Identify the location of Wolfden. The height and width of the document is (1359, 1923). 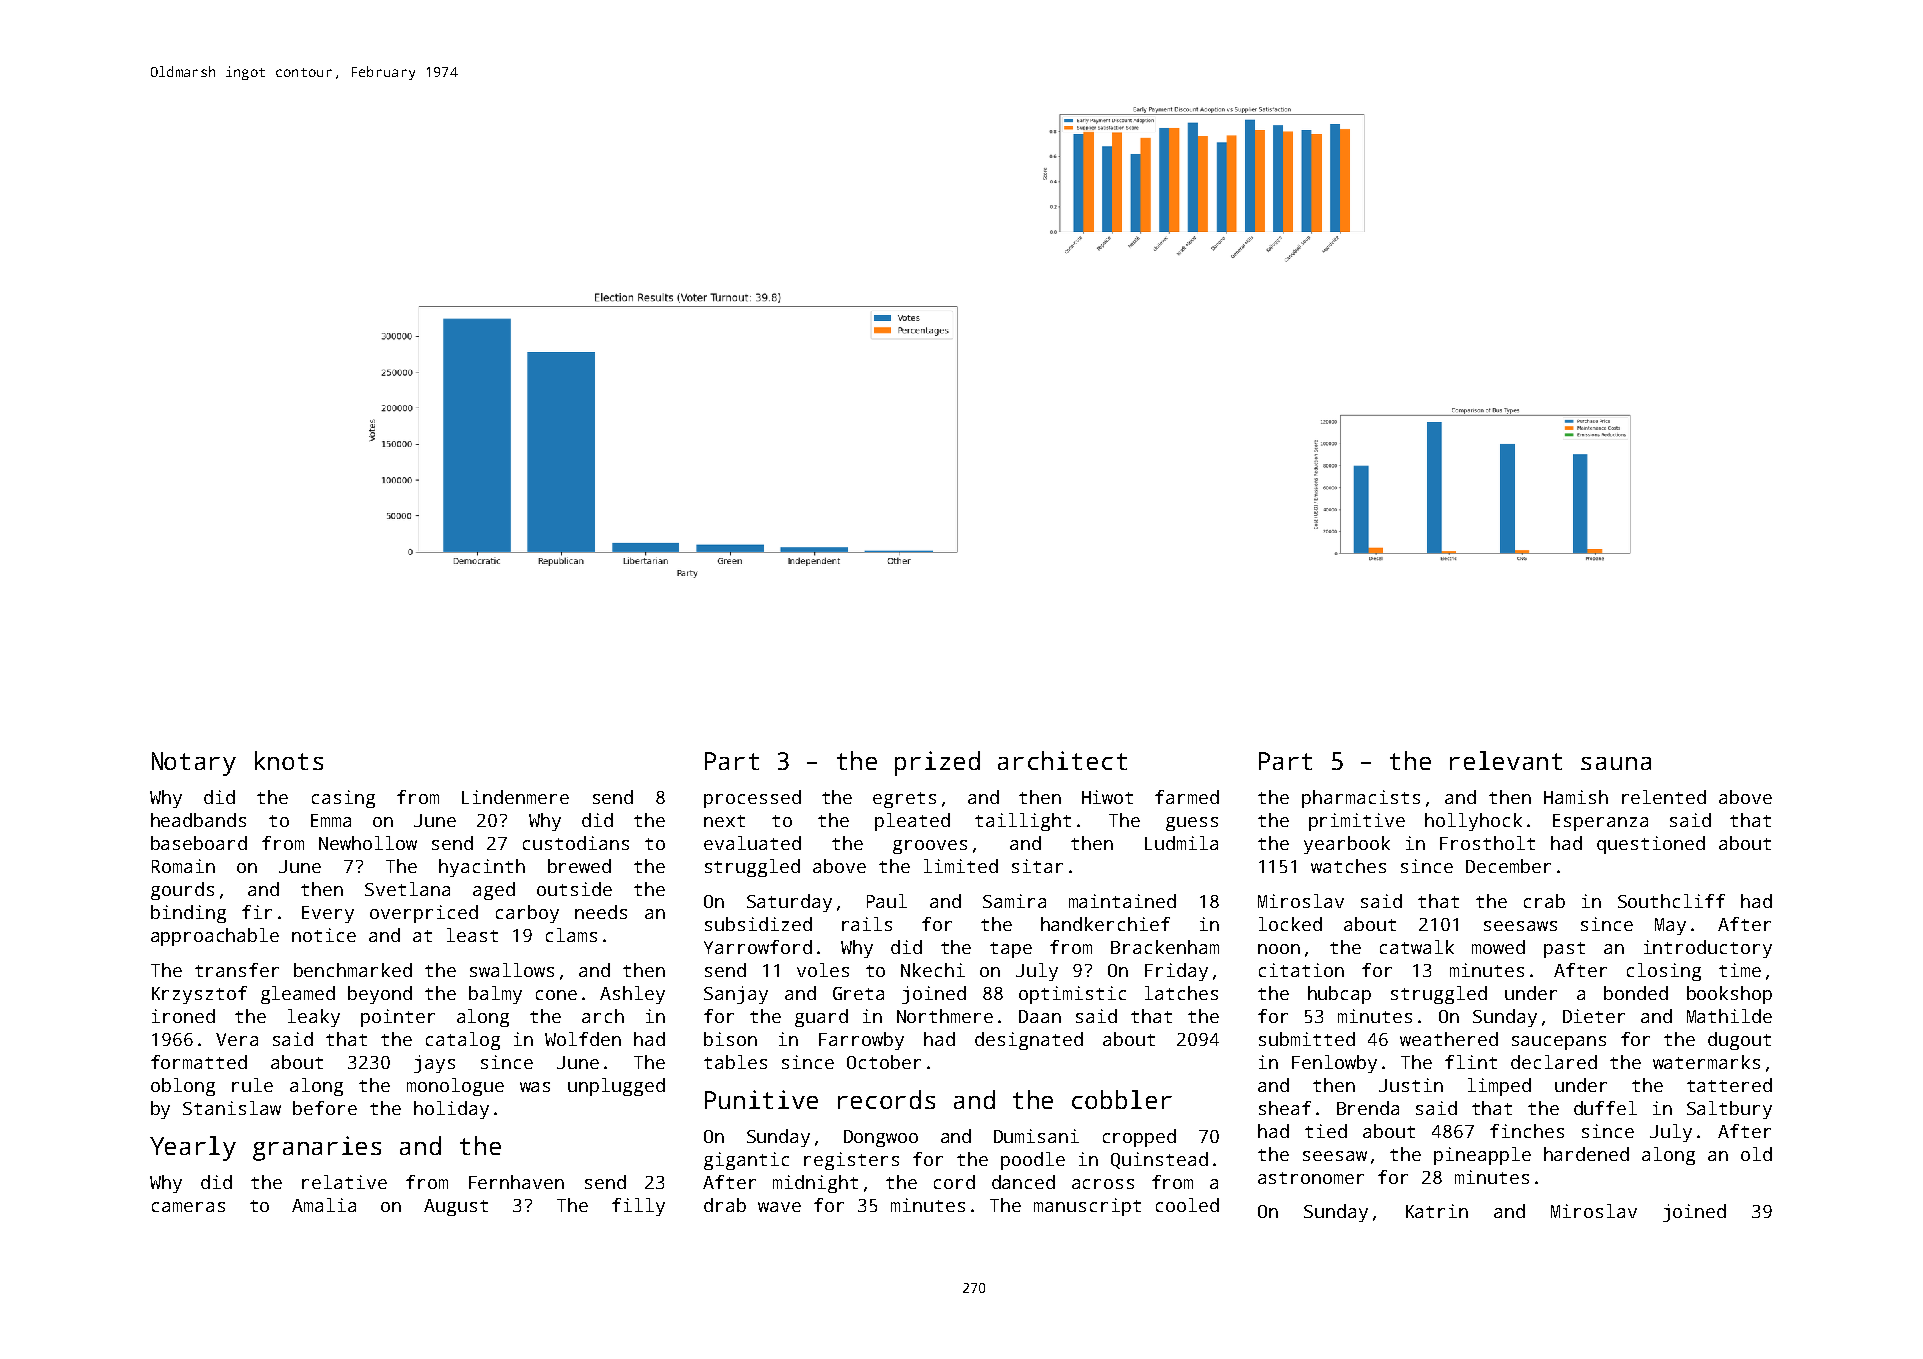
(583, 1039).
